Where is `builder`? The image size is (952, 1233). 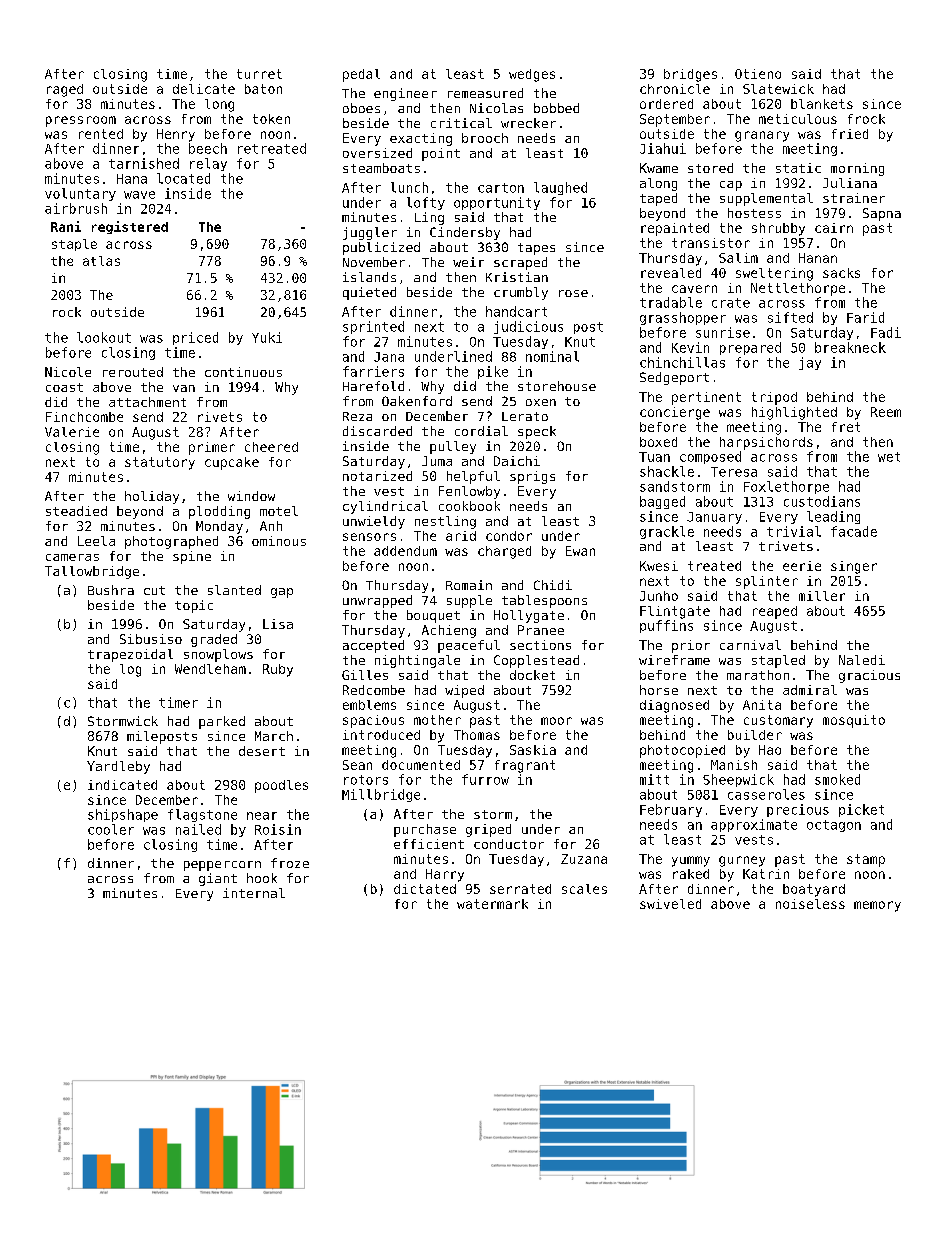
builder is located at coordinates (755, 735).
